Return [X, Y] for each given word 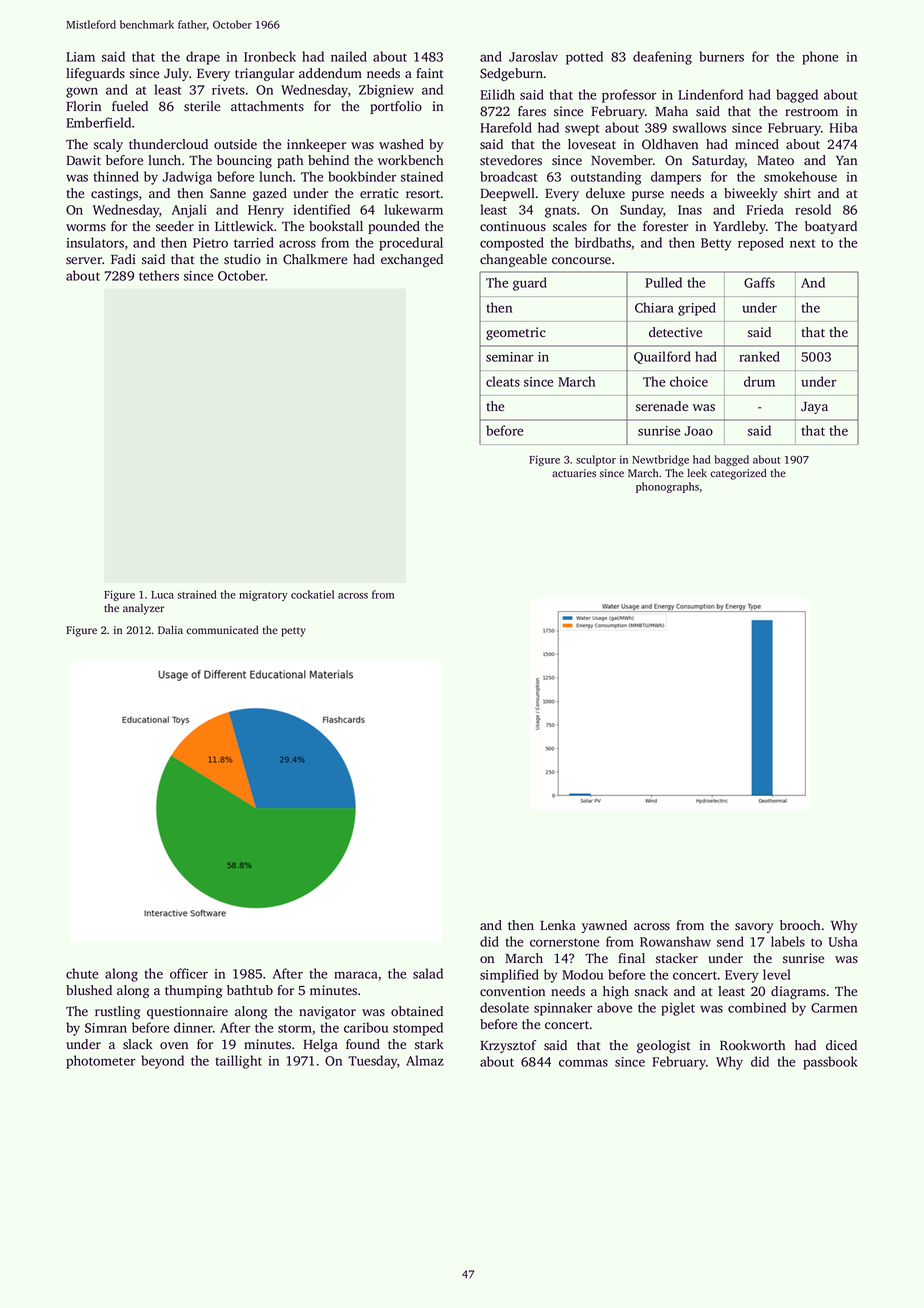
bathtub [250, 990]
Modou [582, 974]
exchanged [412, 260]
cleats [503, 381]
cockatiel [312, 594]
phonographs [667, 487]
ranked [759, 356]
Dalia [170, 630]
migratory [263, 595]
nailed [349, 56]
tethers [159, 275]
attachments [267, 106]
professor [629, 96]
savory [754, 928]
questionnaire [187, 1012]
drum [759, 381]
